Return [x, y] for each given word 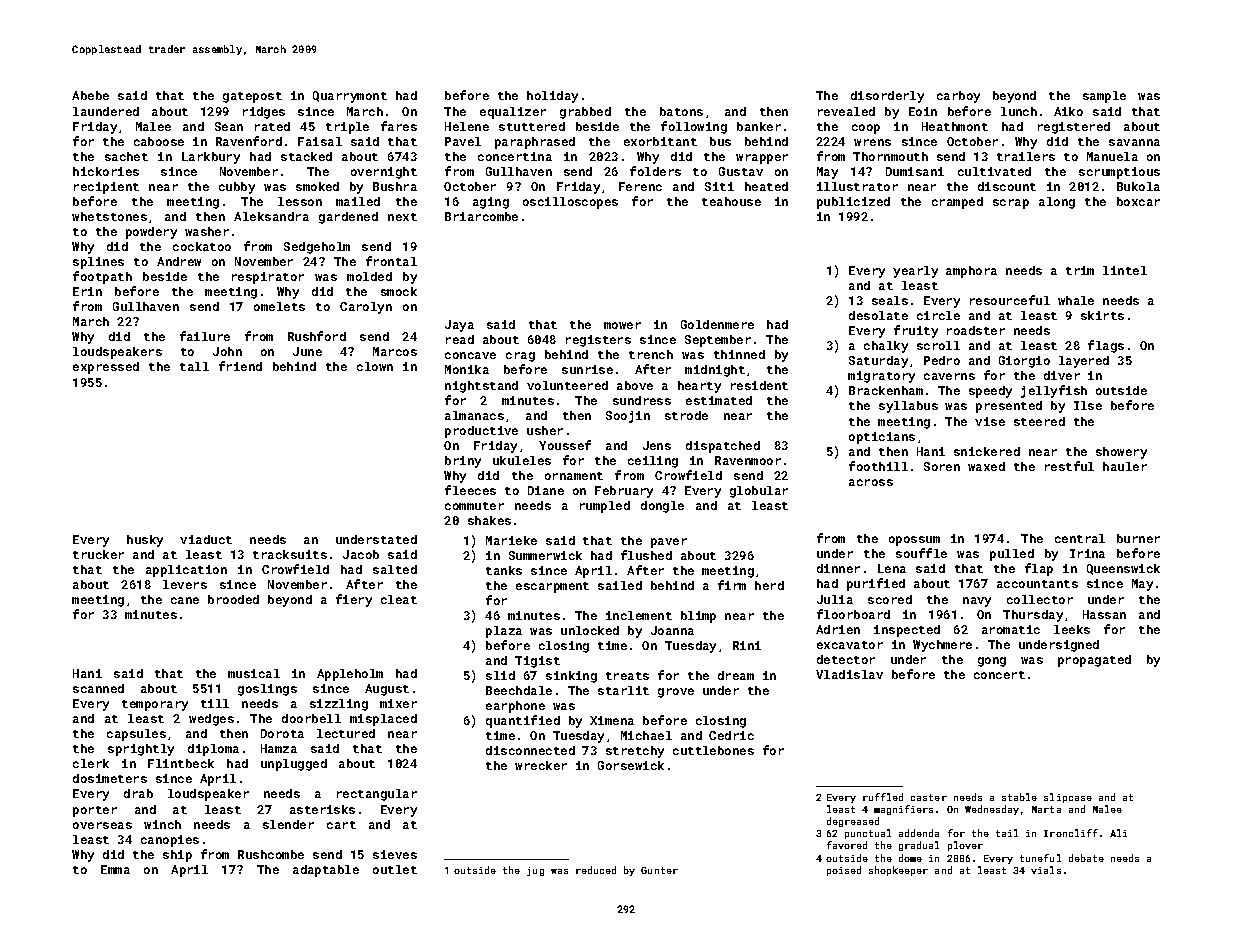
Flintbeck [181, 763]
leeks [1072, 629]
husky [145, 541]
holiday [552, 97]
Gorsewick [631, 765]
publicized [853, 203]
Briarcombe [481, 216]
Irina [1087, 553]
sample [1104, 97]
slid [500, 675]
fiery [354, 600]
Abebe [90, 95]
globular [759, 492]
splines [98, 263]
